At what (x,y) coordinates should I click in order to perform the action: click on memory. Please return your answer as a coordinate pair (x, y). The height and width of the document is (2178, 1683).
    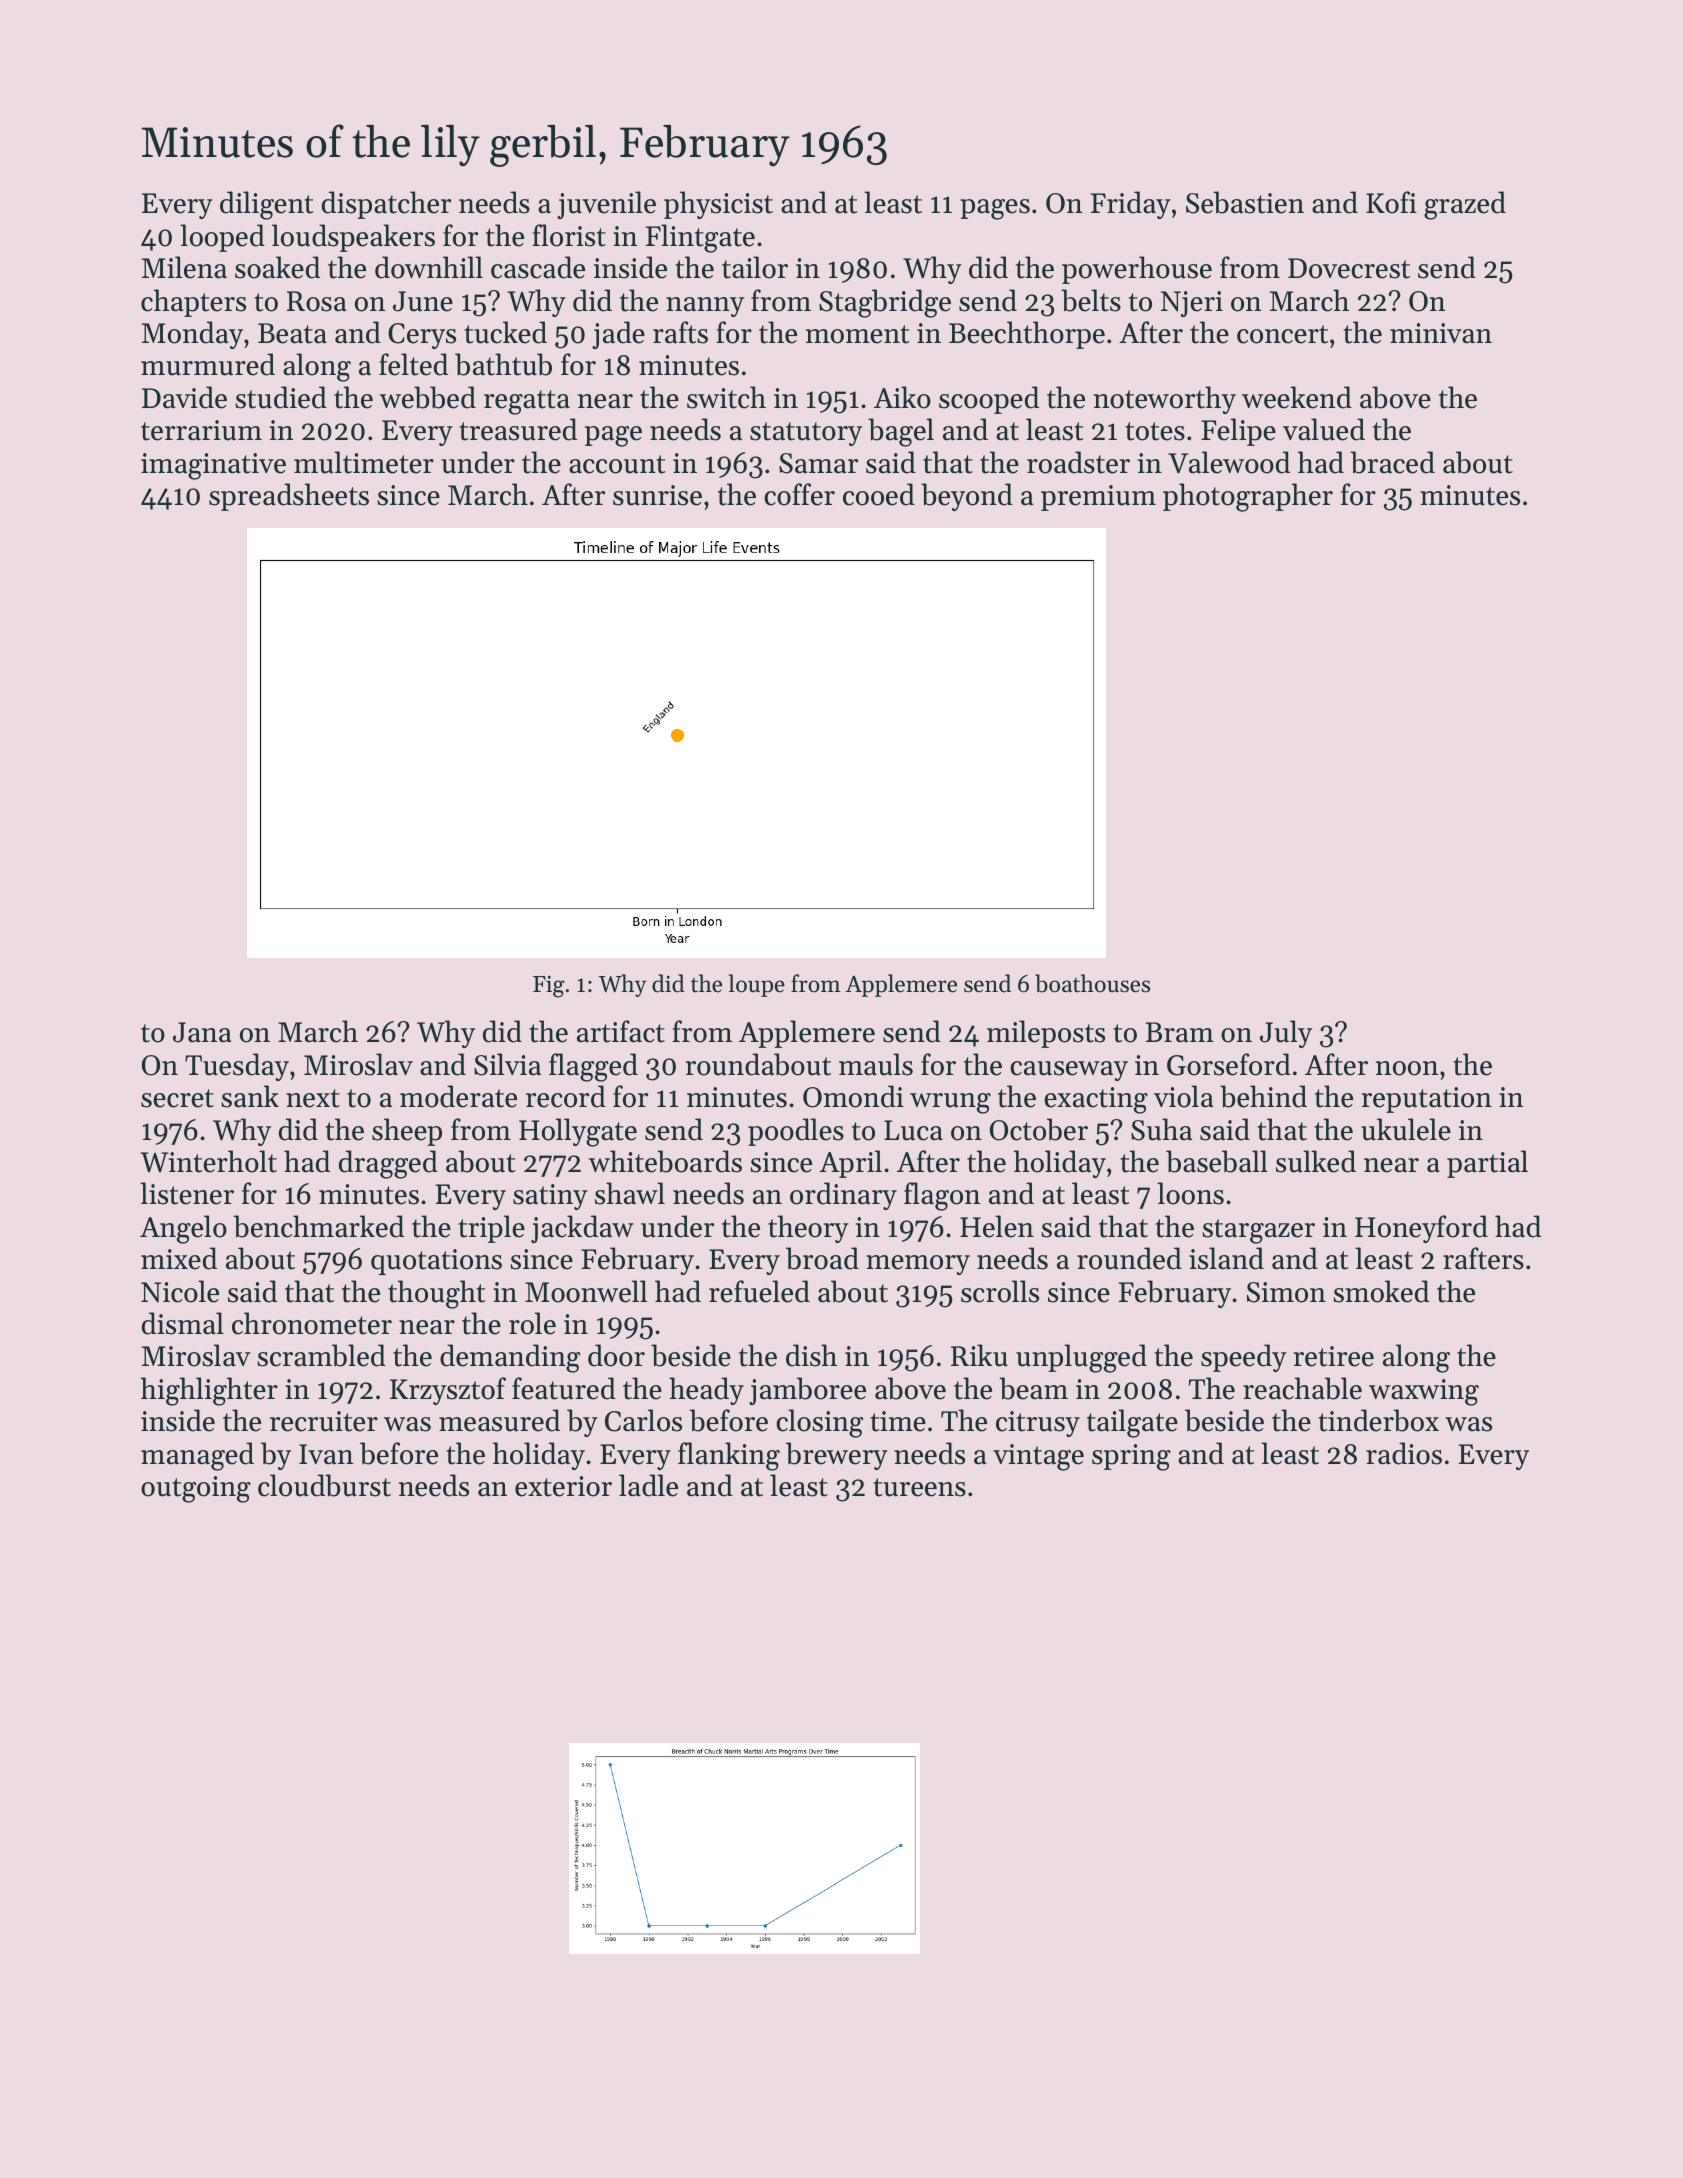
    Looking at the image, I should click on (918, 1265).
